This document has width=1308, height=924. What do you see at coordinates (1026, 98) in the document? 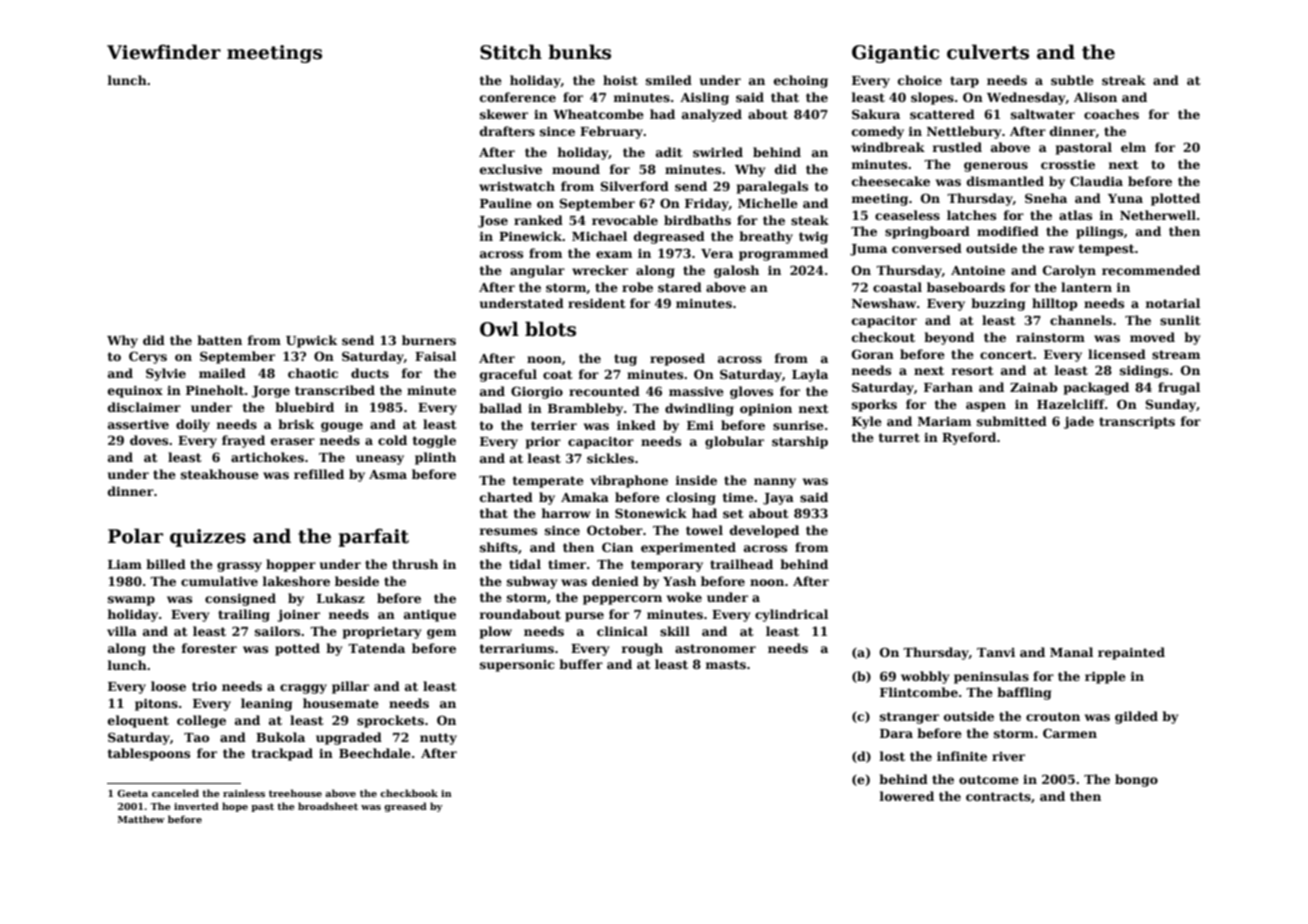
I see `Wednesday` at bounding box center [1026, 98].
